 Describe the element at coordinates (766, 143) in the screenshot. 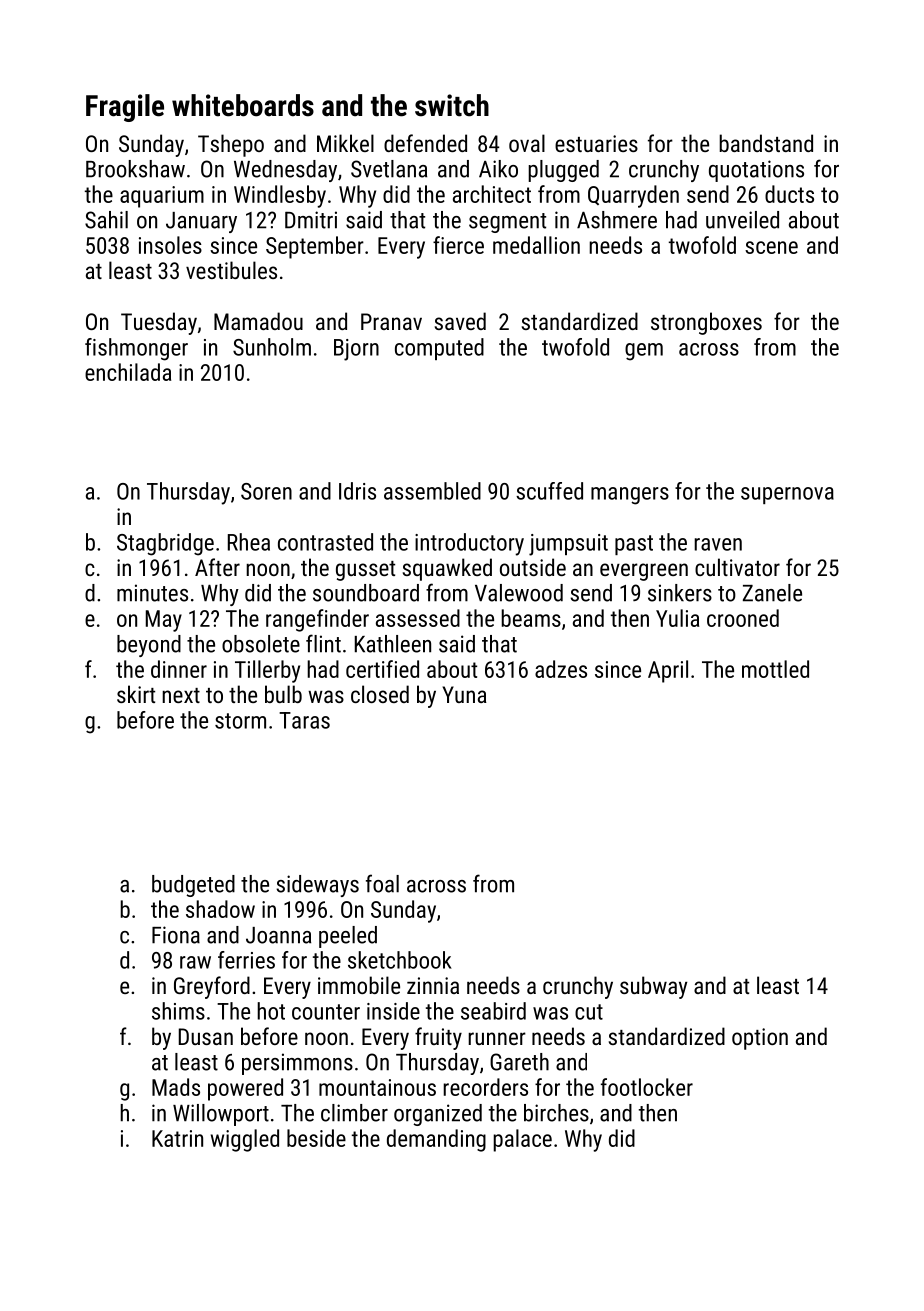

I see `bandstand` at that location.
